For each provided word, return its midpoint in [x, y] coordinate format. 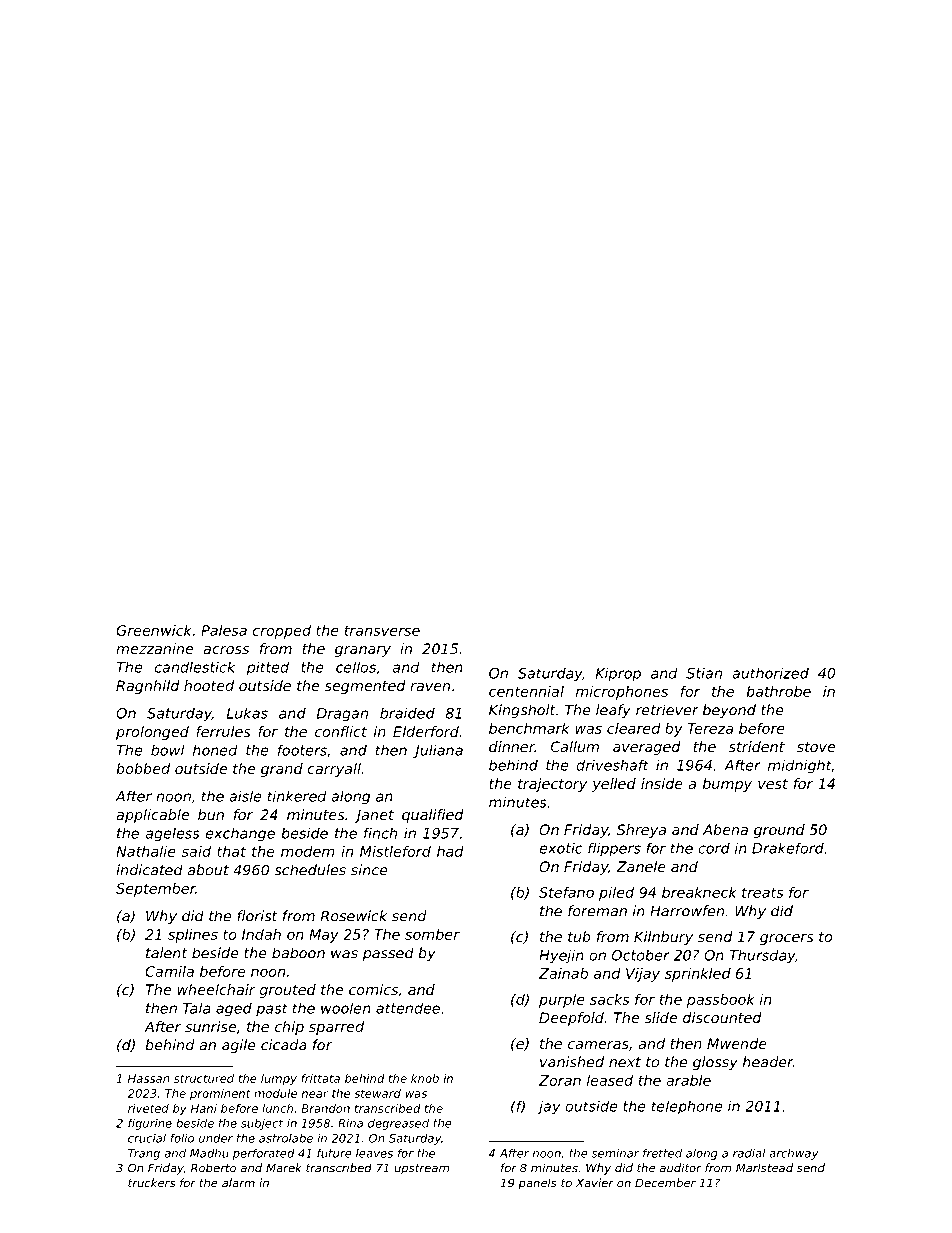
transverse [382, 631]
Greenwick [154, 630]
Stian [704, 673]
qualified [433, 816]
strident [757, 746]
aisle [245, 796]
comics [373, 989]
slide [661, 1017]
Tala [197, 1008]
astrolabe [286, 1138]
